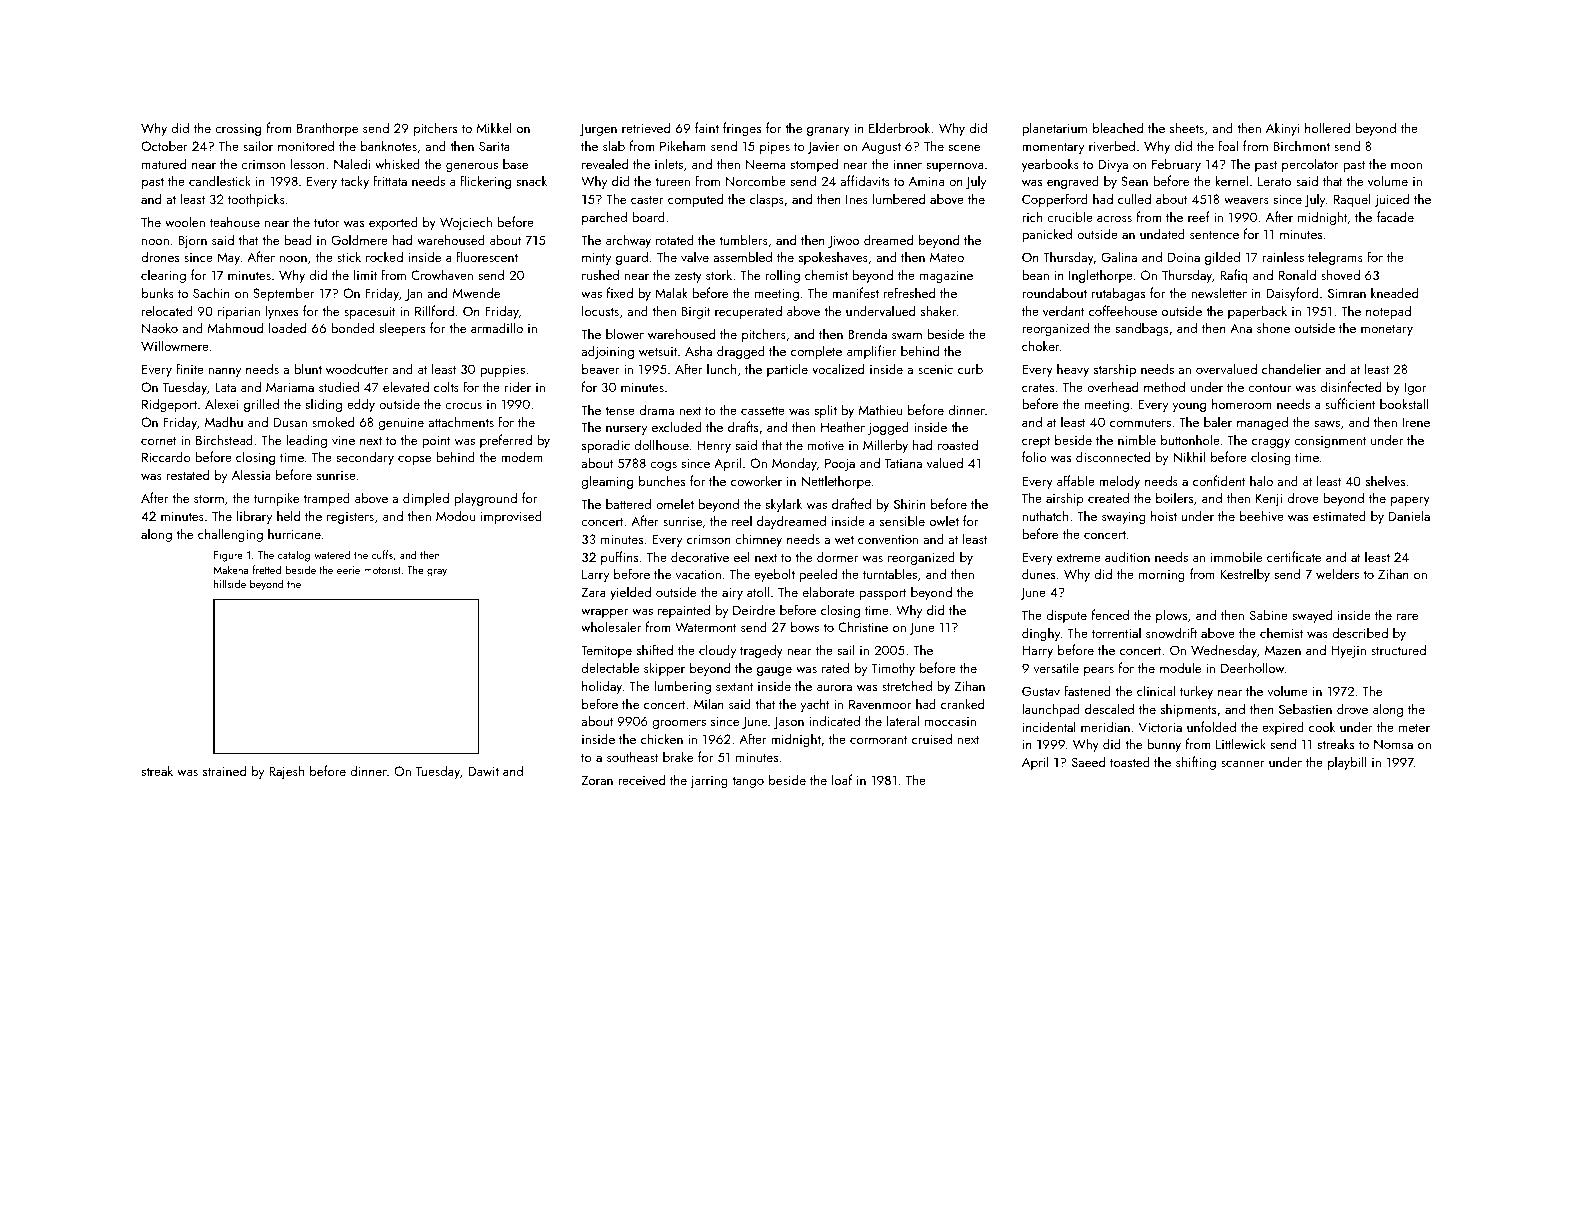  Describe the element at coordinates (238, 129) in the document. I see `crossing` at that location.
